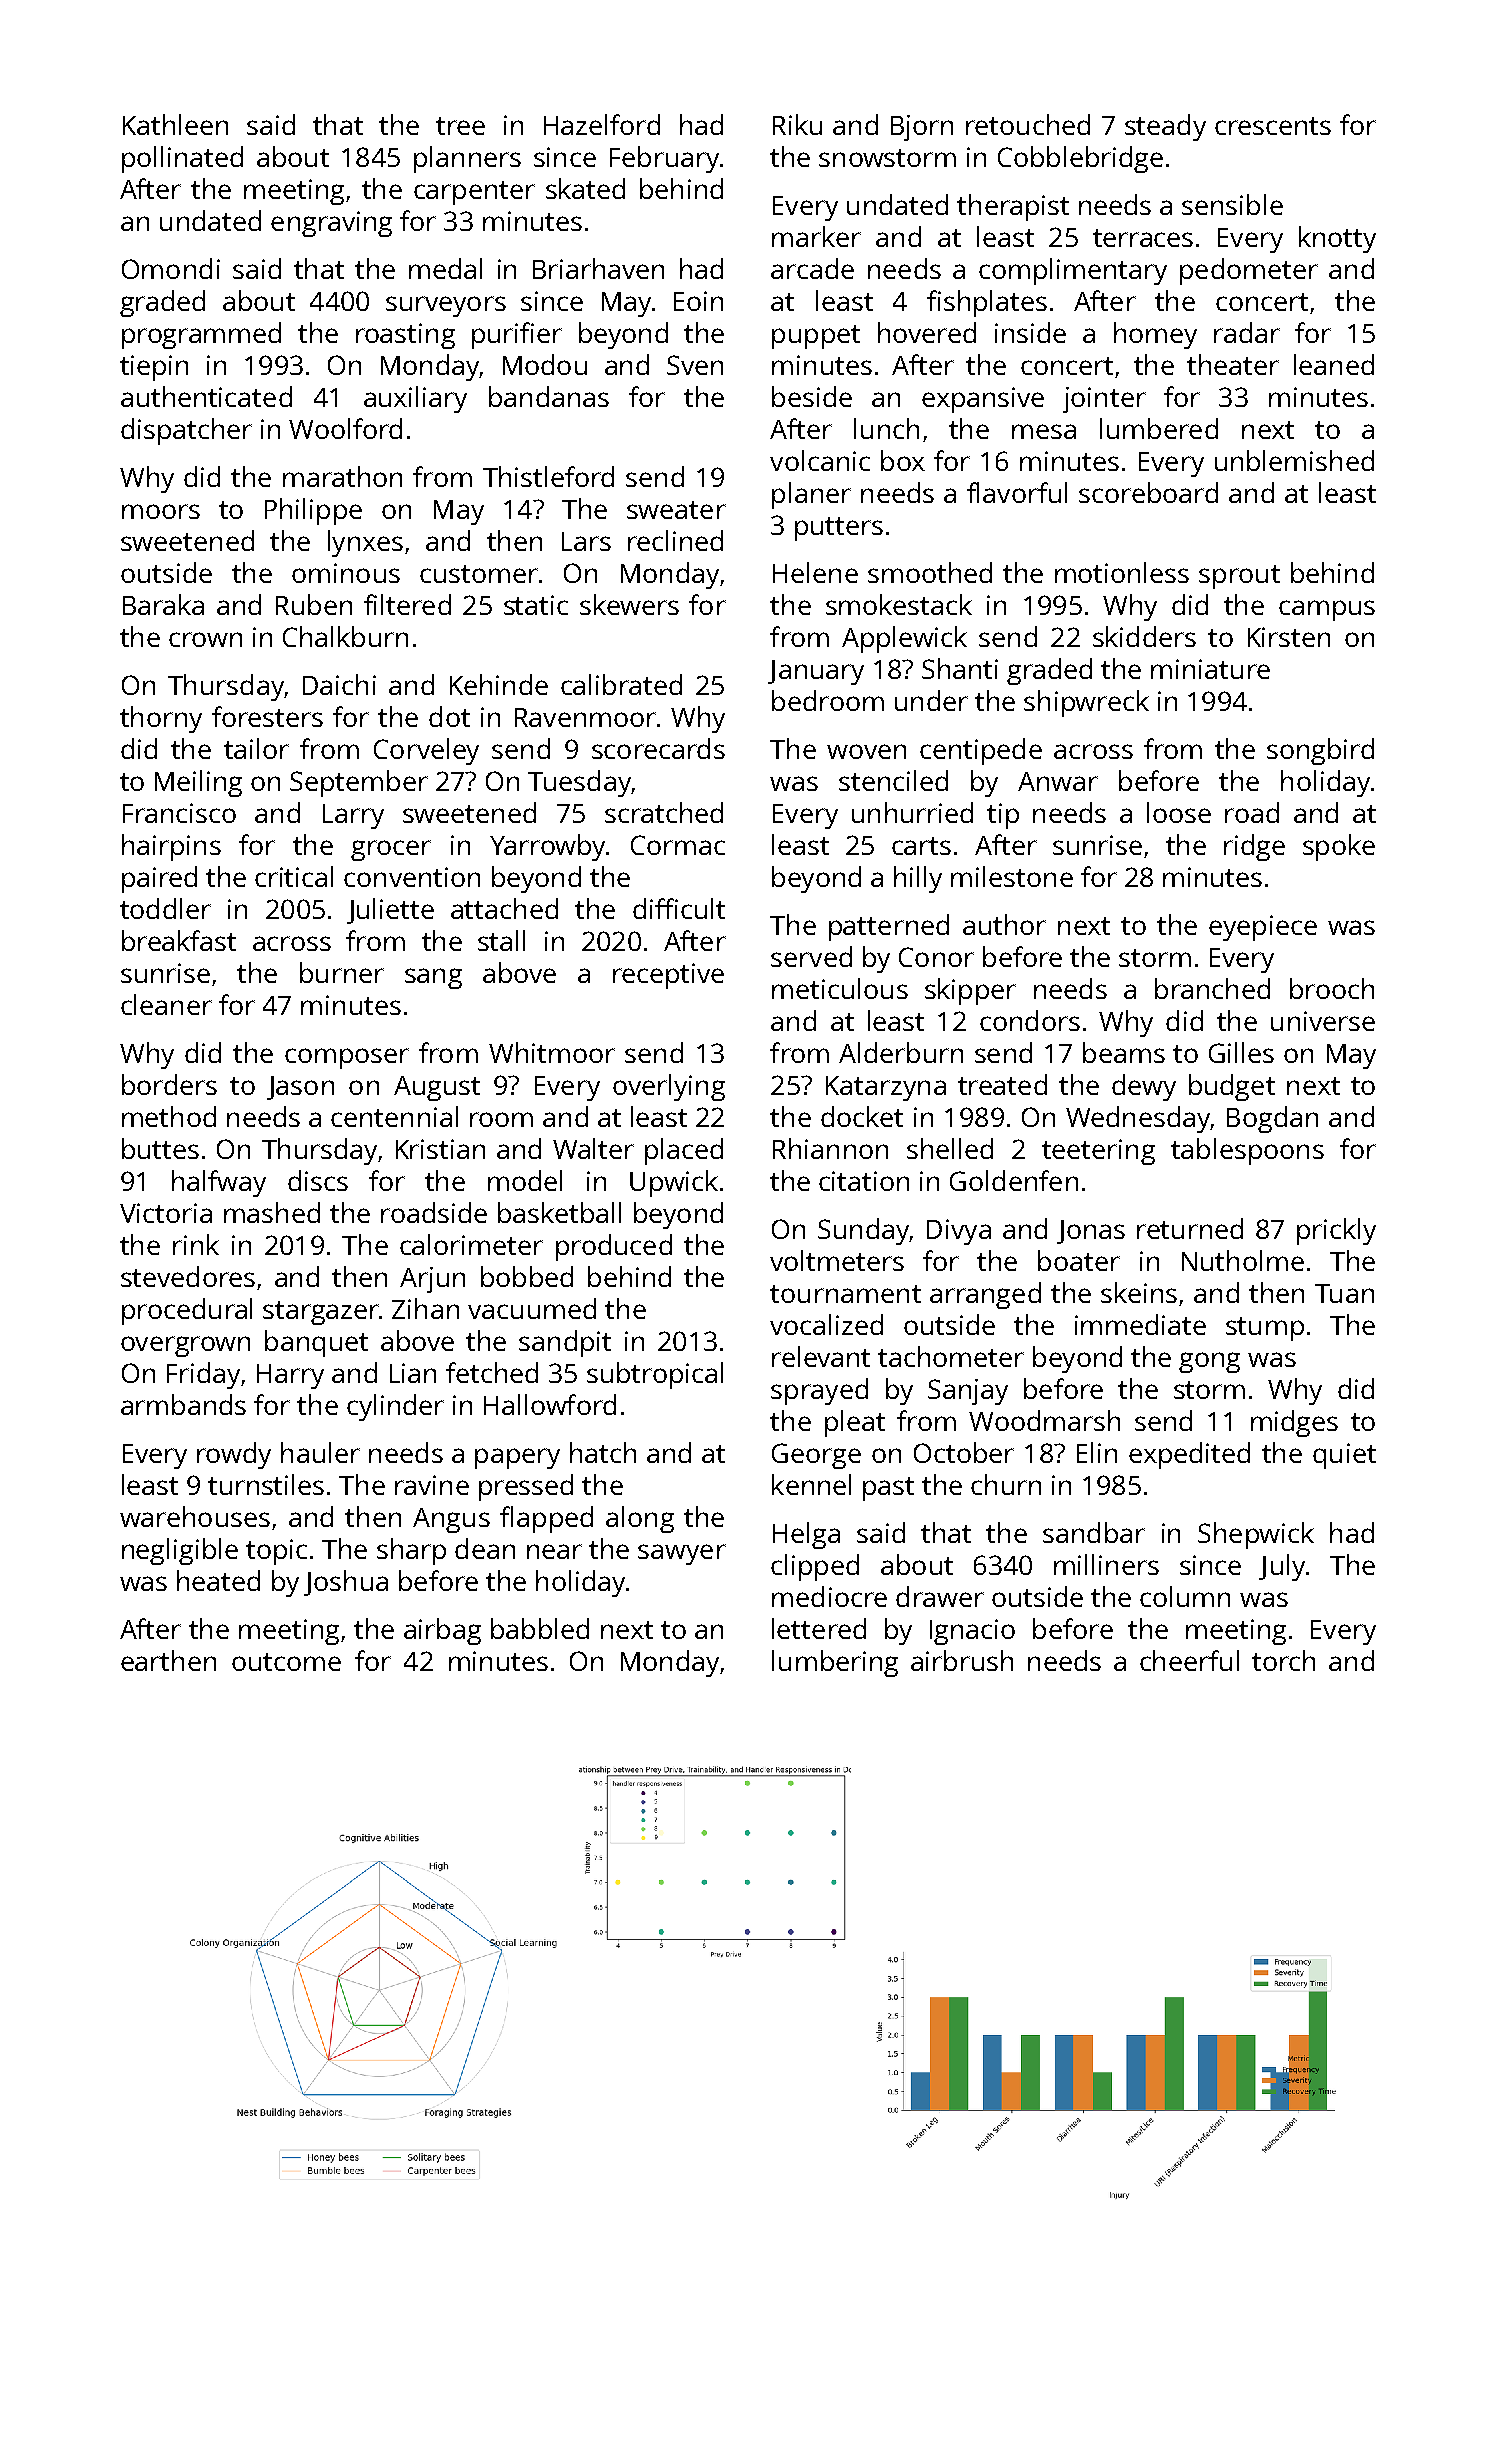 The image size is (1496, 2464). What do you see at coordinates (959, 1232) in the page?
I see `Divya` at bounding box center [959, 1232].
